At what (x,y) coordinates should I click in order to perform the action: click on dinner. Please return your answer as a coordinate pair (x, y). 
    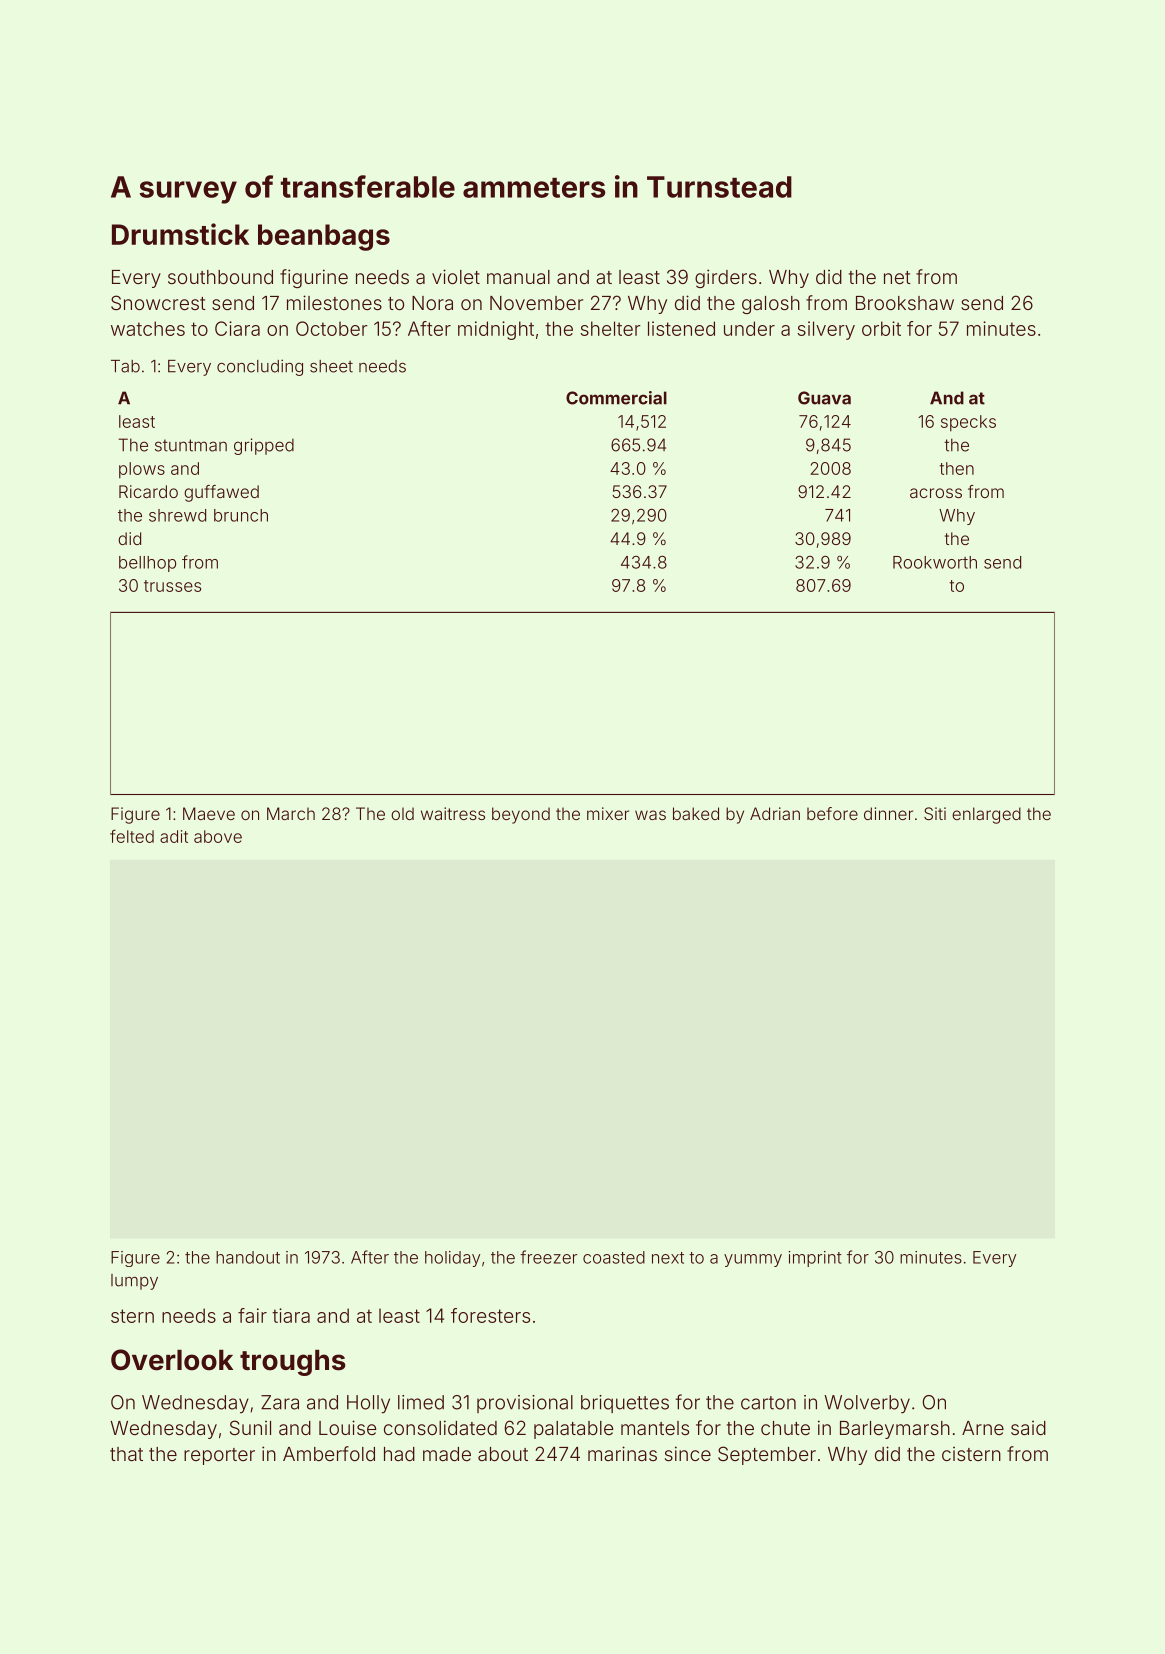
    Looking at the image, I should click on (888, 813).
